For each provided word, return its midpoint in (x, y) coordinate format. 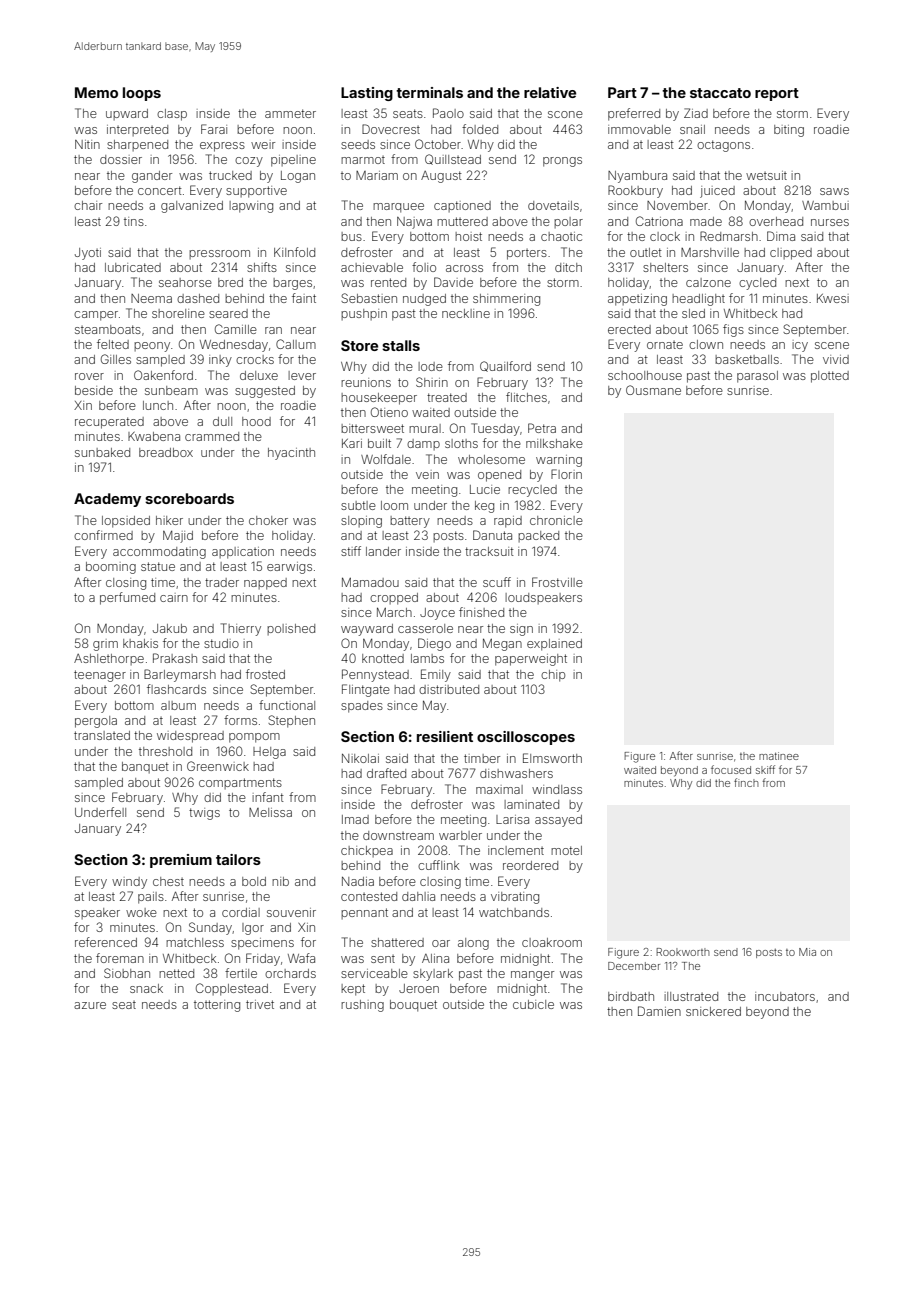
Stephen (291, 721)
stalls (401, 345)
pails (151, 898)
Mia (807, 952)
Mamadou (370, 582)
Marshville (710, 252)
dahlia (418, 896)
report (777, 94)
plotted (830, 377)
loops (142, 94)
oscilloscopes (526, 738)
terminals (429, 92)
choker (268, 520)
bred (230, 282)
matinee (779, 756)
